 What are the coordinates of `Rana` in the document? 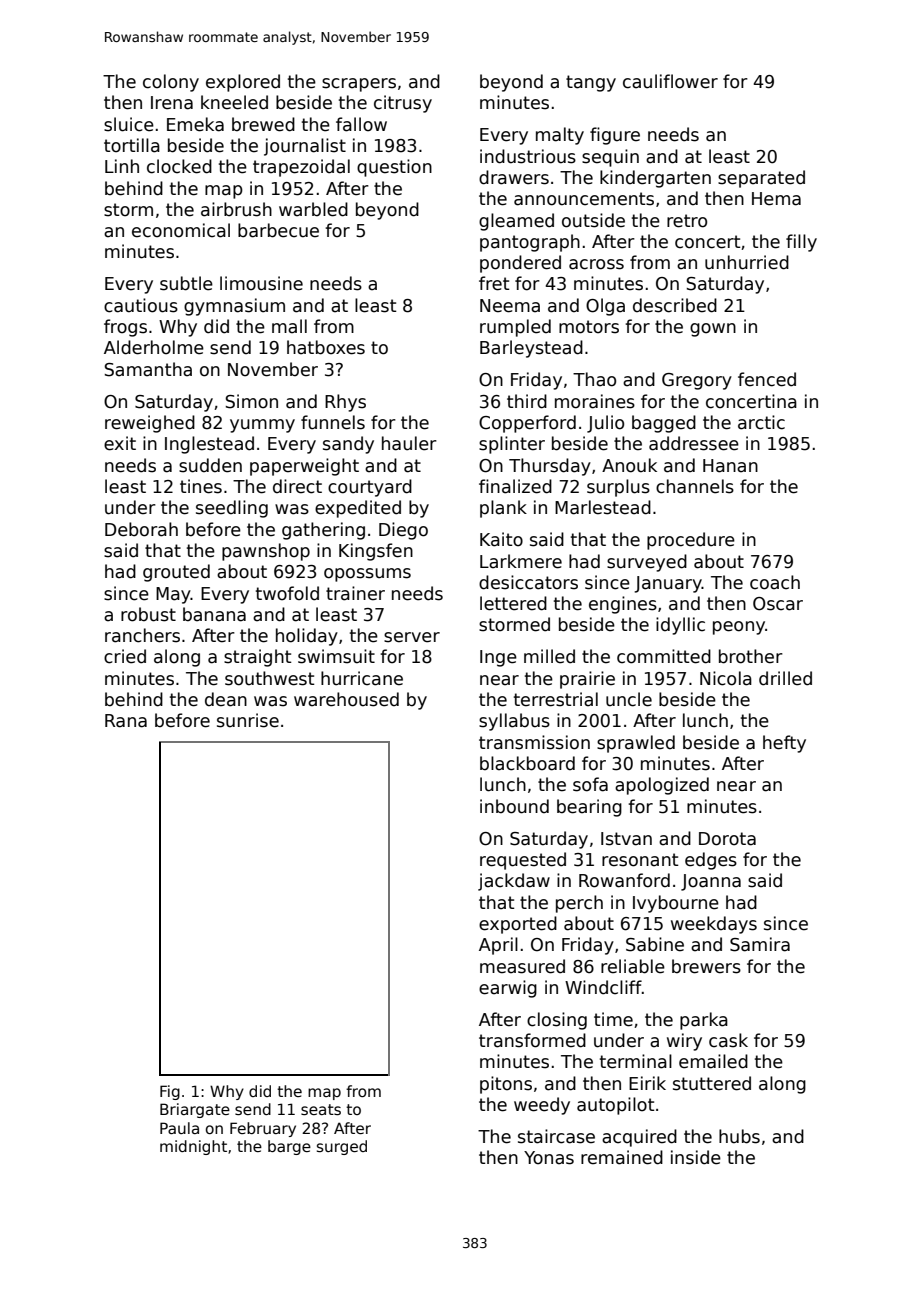 It's located at (126, 721).
